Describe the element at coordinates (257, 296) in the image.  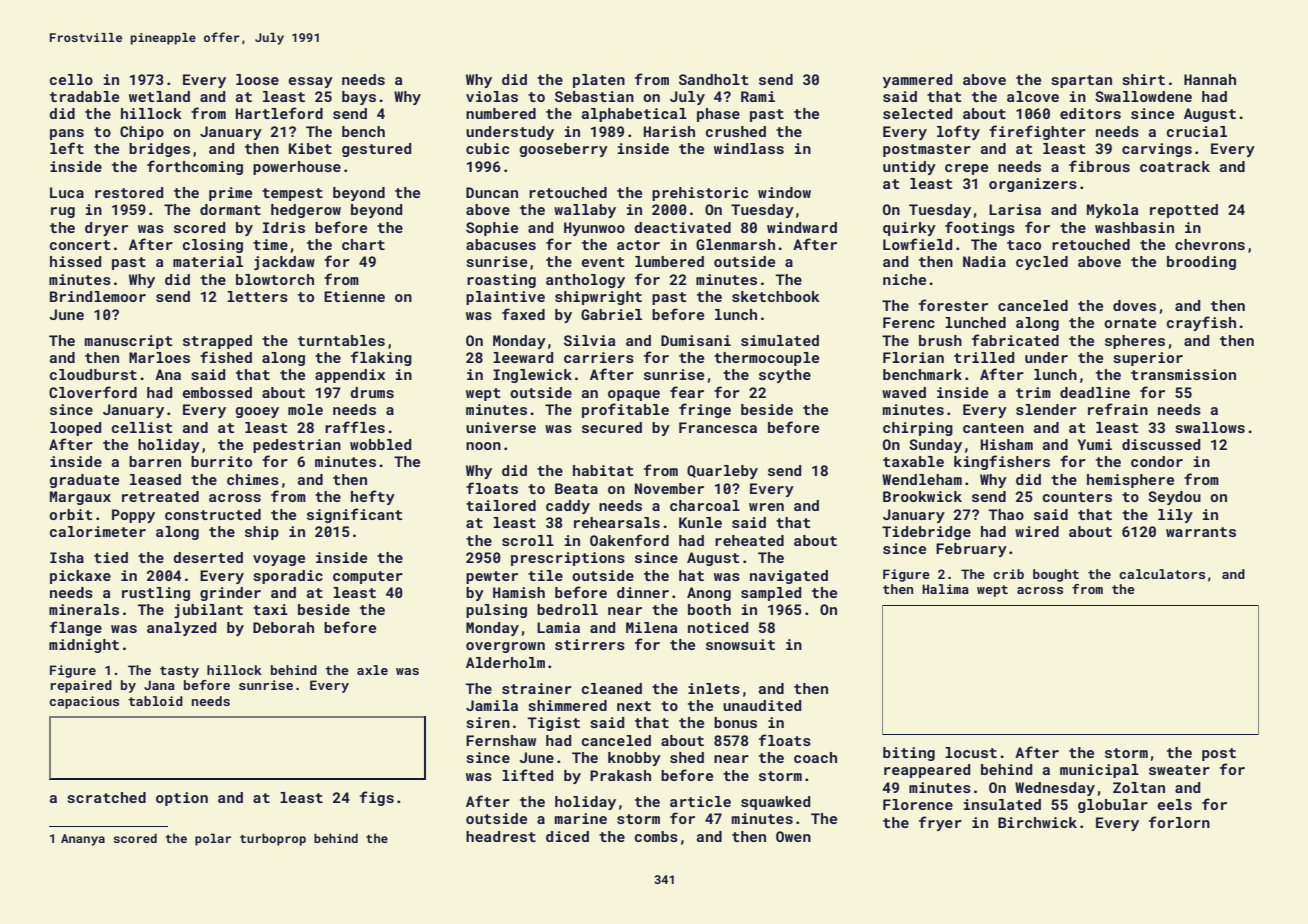
I see `letters` at that location.
